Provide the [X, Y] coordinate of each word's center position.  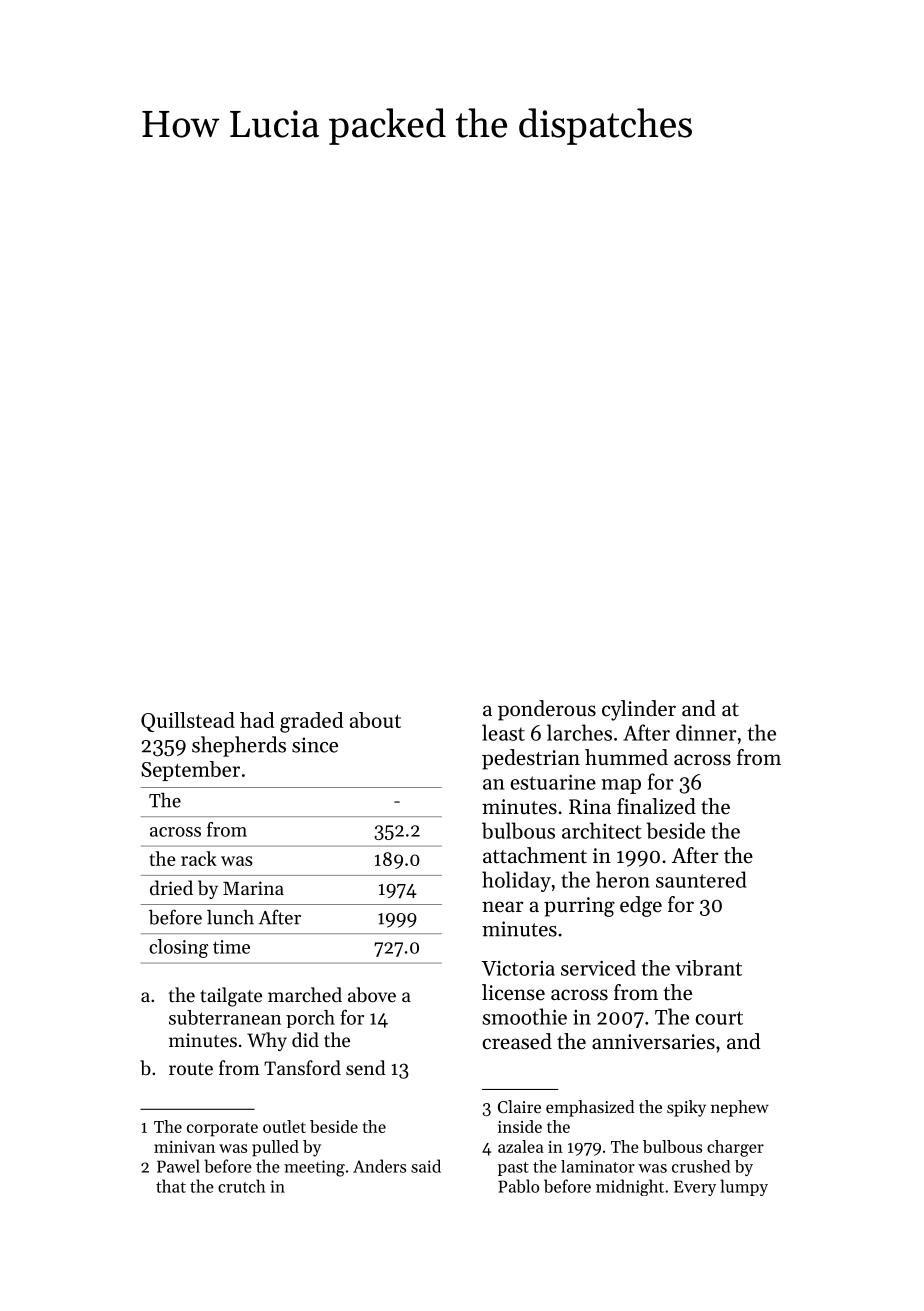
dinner [706, 732]
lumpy [744, 1187]
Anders [379, 1166]
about [375, 720]
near [502, 907]
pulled [275, 1148]
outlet [284, 1126]
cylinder [639, 710]
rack [199, 858]
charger [735, 1148]
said [426, 1166]
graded [312, 722]
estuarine [553, 782]
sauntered [701, 879]
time [231, 947]
